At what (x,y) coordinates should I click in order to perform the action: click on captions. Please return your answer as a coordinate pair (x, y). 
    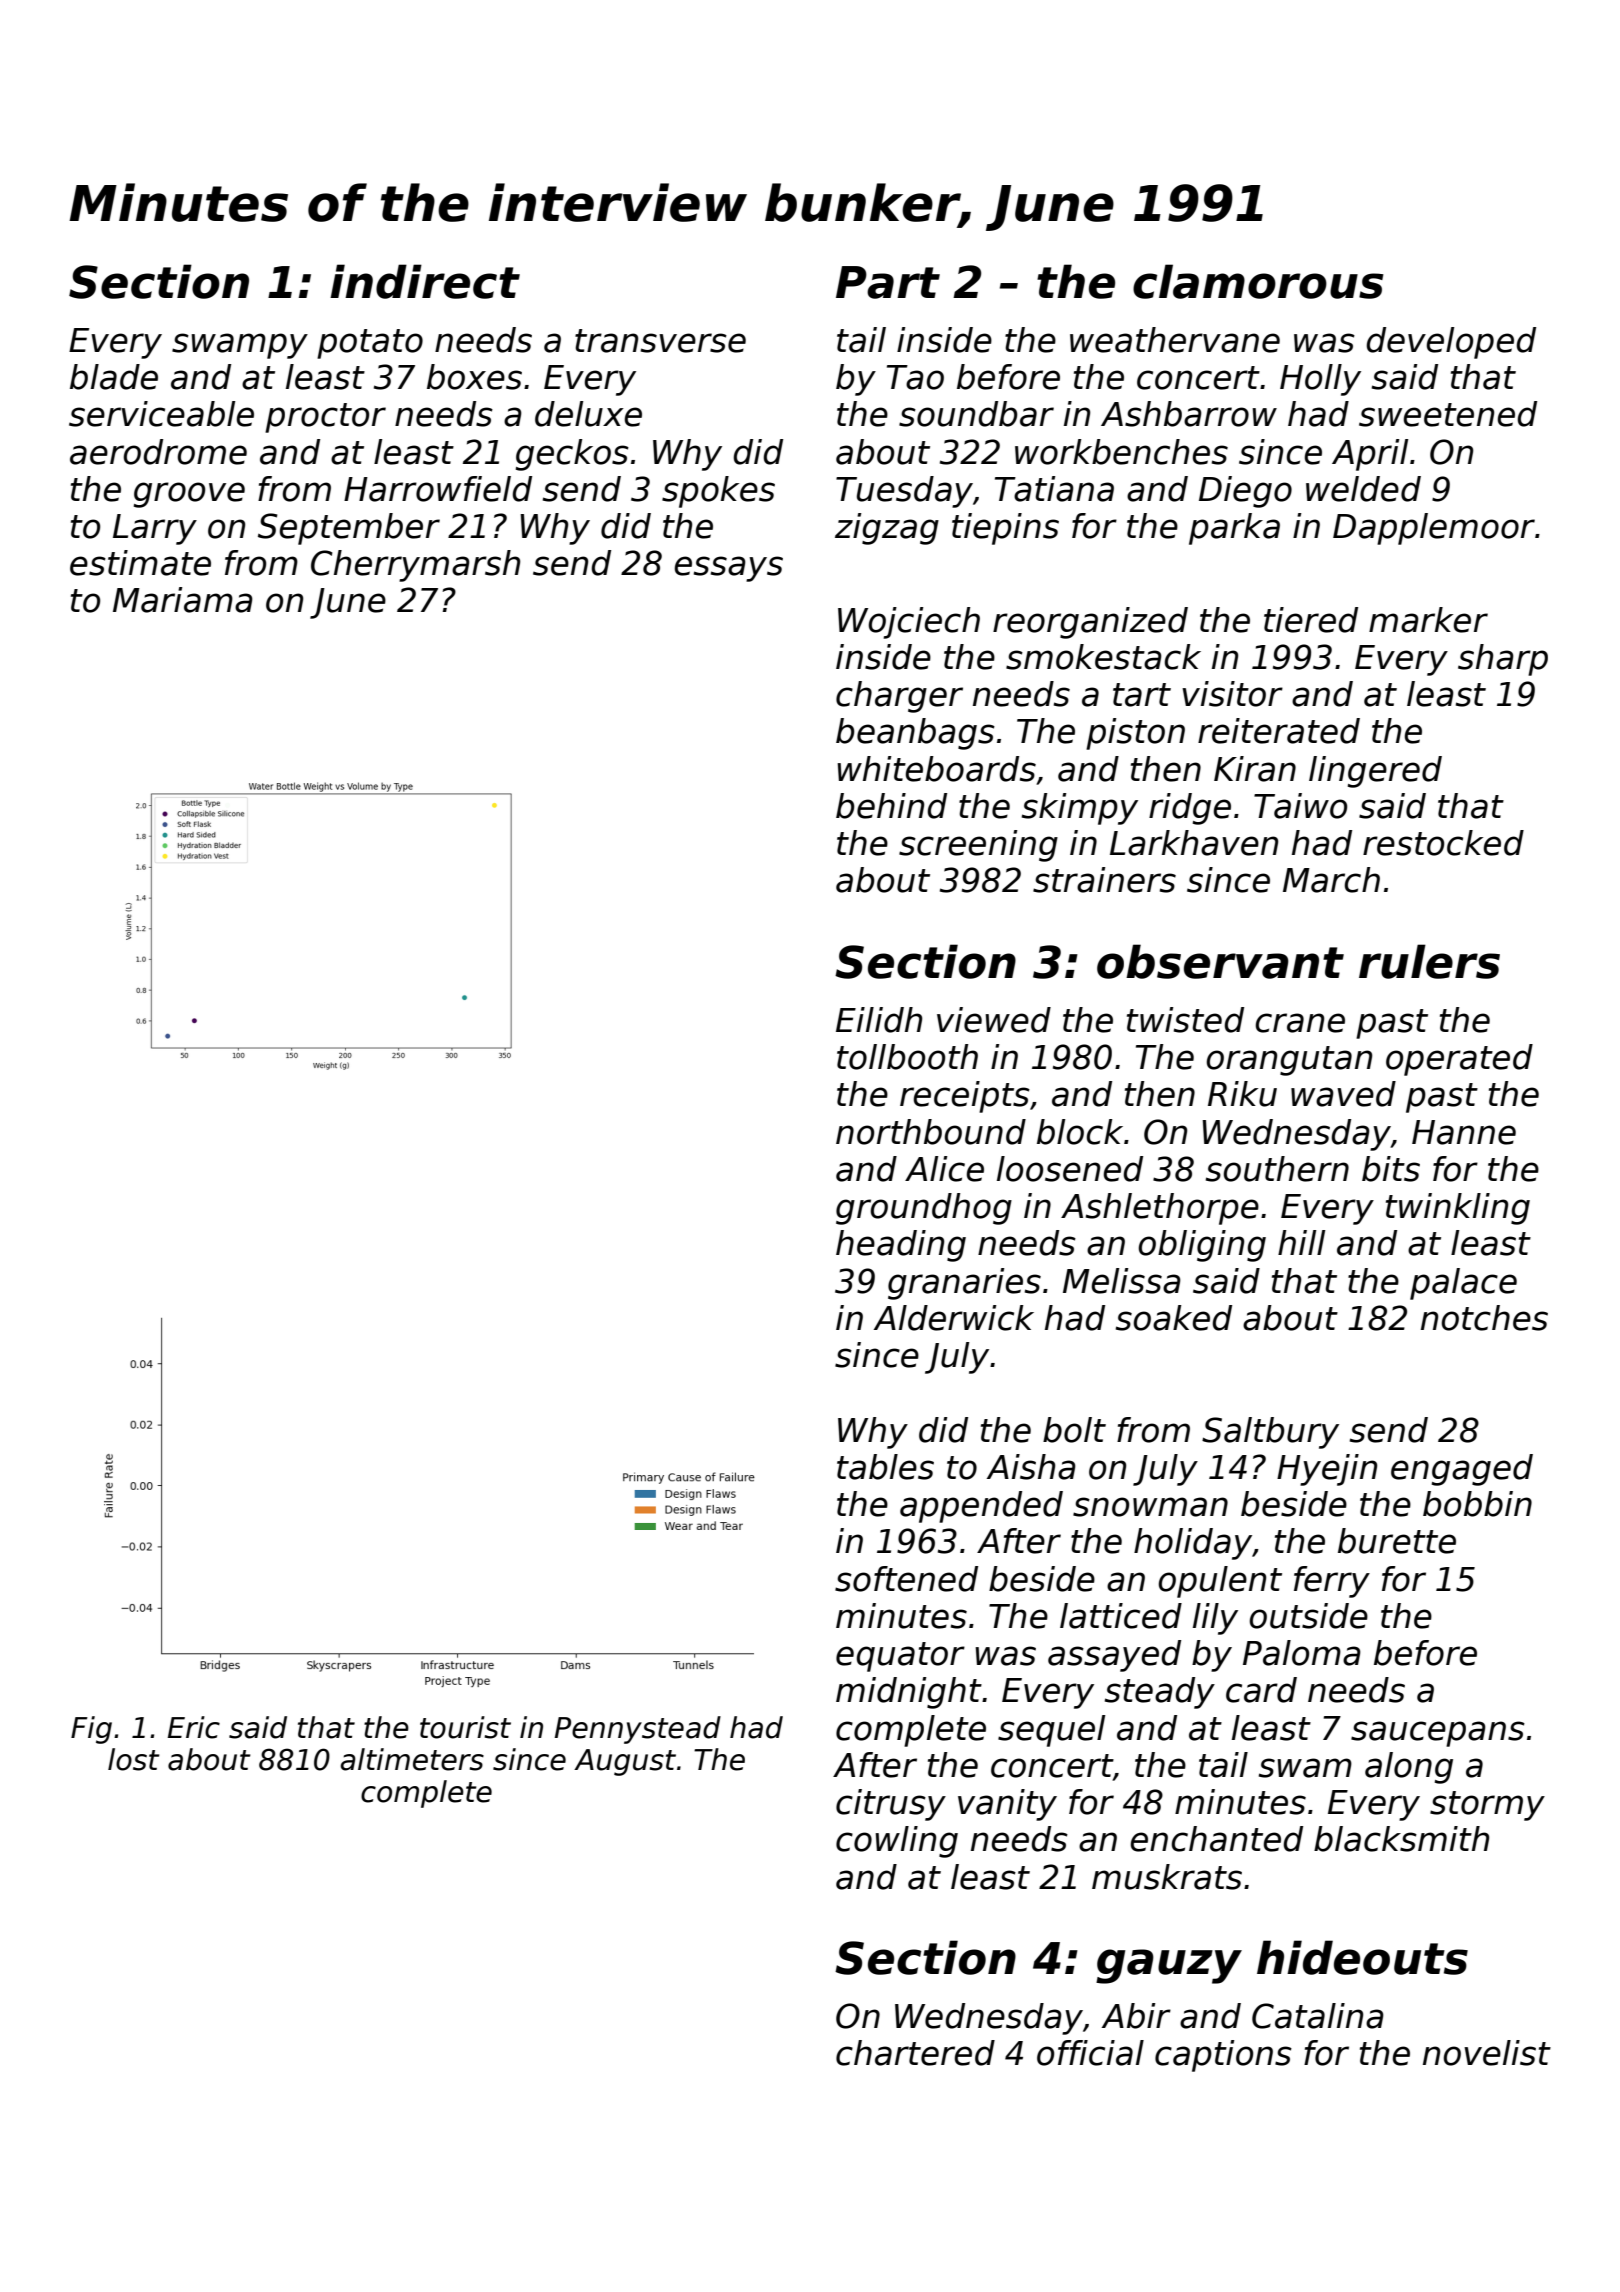
    Looking at the image, I should click on (1223, 2056).
